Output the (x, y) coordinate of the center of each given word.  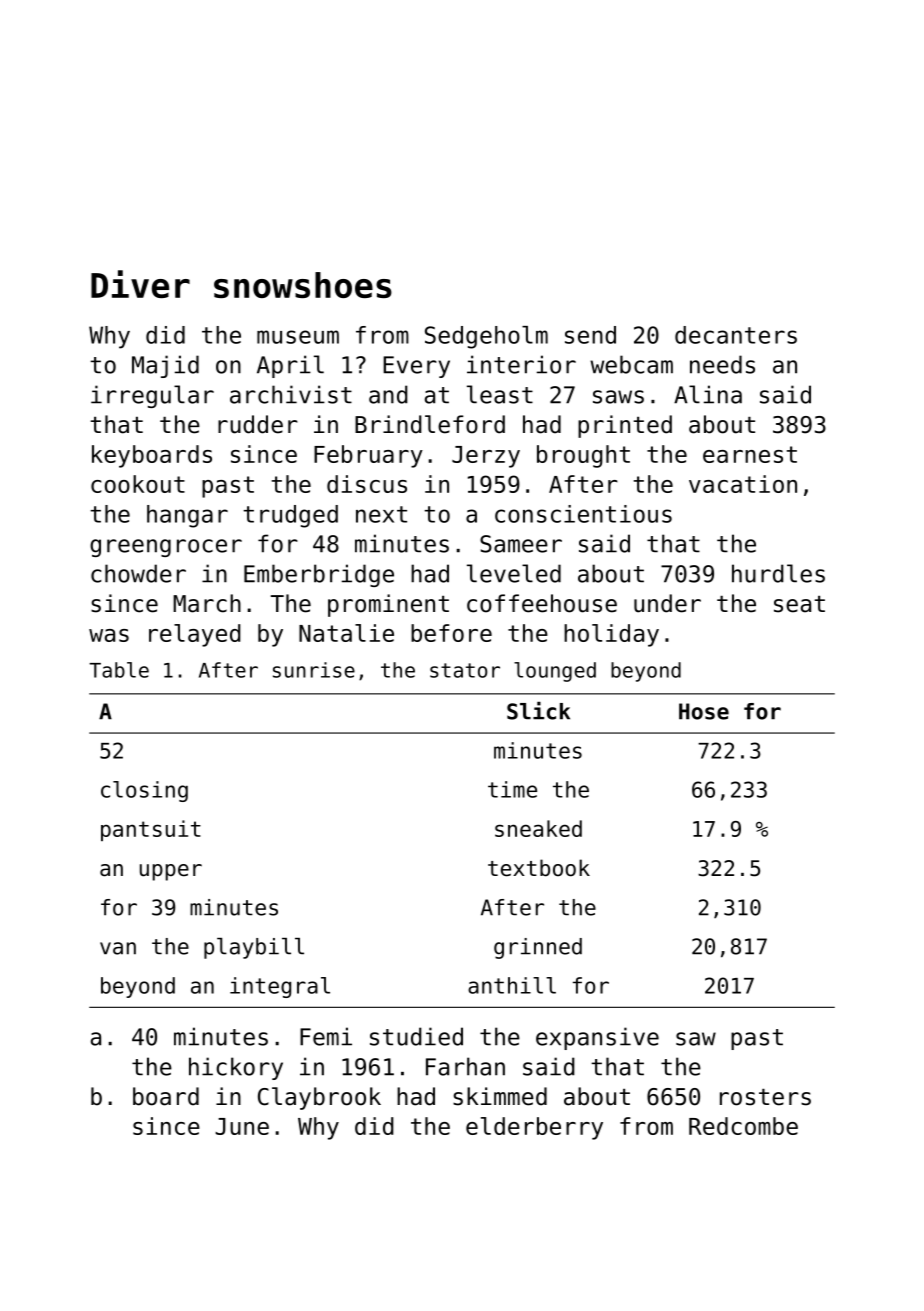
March (207, 603)
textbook (539, 868)
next (381, 514)
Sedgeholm (486, 337)
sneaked (538, 828)
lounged (555, 672)
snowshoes (303, 285)
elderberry (534, 1128)
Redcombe (743, 1126)
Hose (704, 711)
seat (799, 604)
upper (171, 872)
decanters (736, 335)
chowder (138, 573)
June (242, 1126)
